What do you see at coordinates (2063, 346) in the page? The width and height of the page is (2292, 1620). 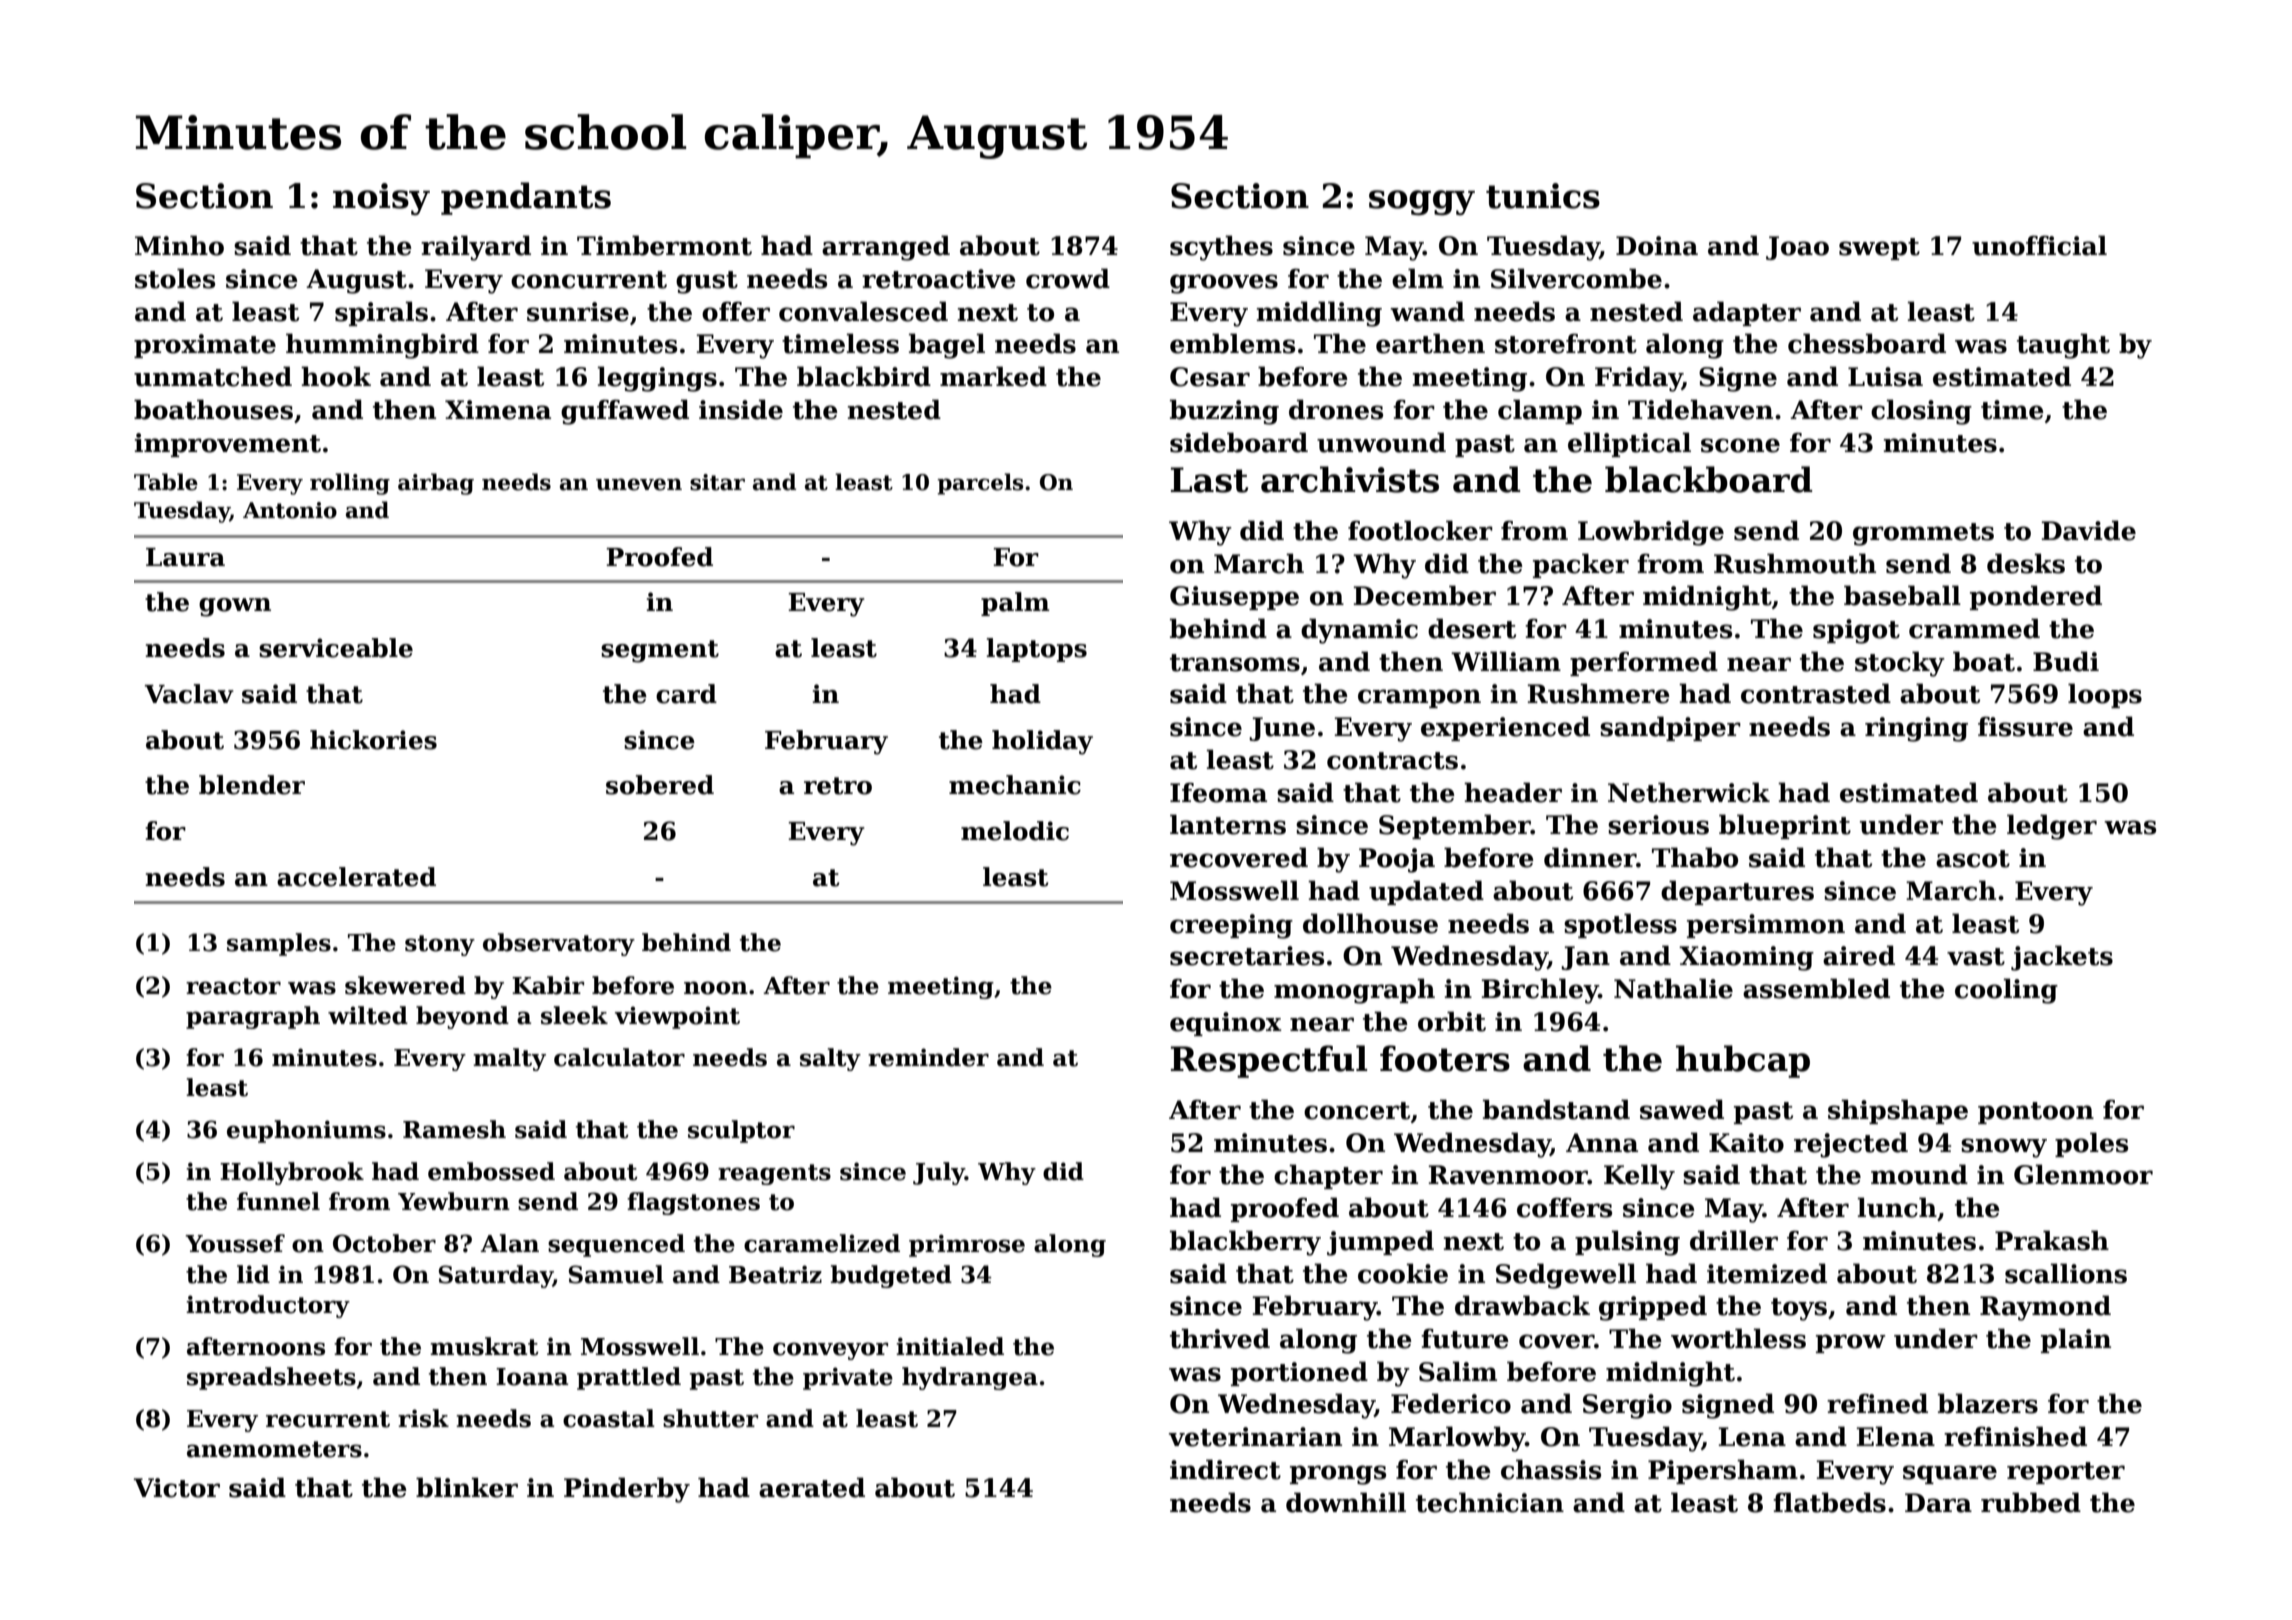 I see `taught` at bounding box center [2063, 346].
